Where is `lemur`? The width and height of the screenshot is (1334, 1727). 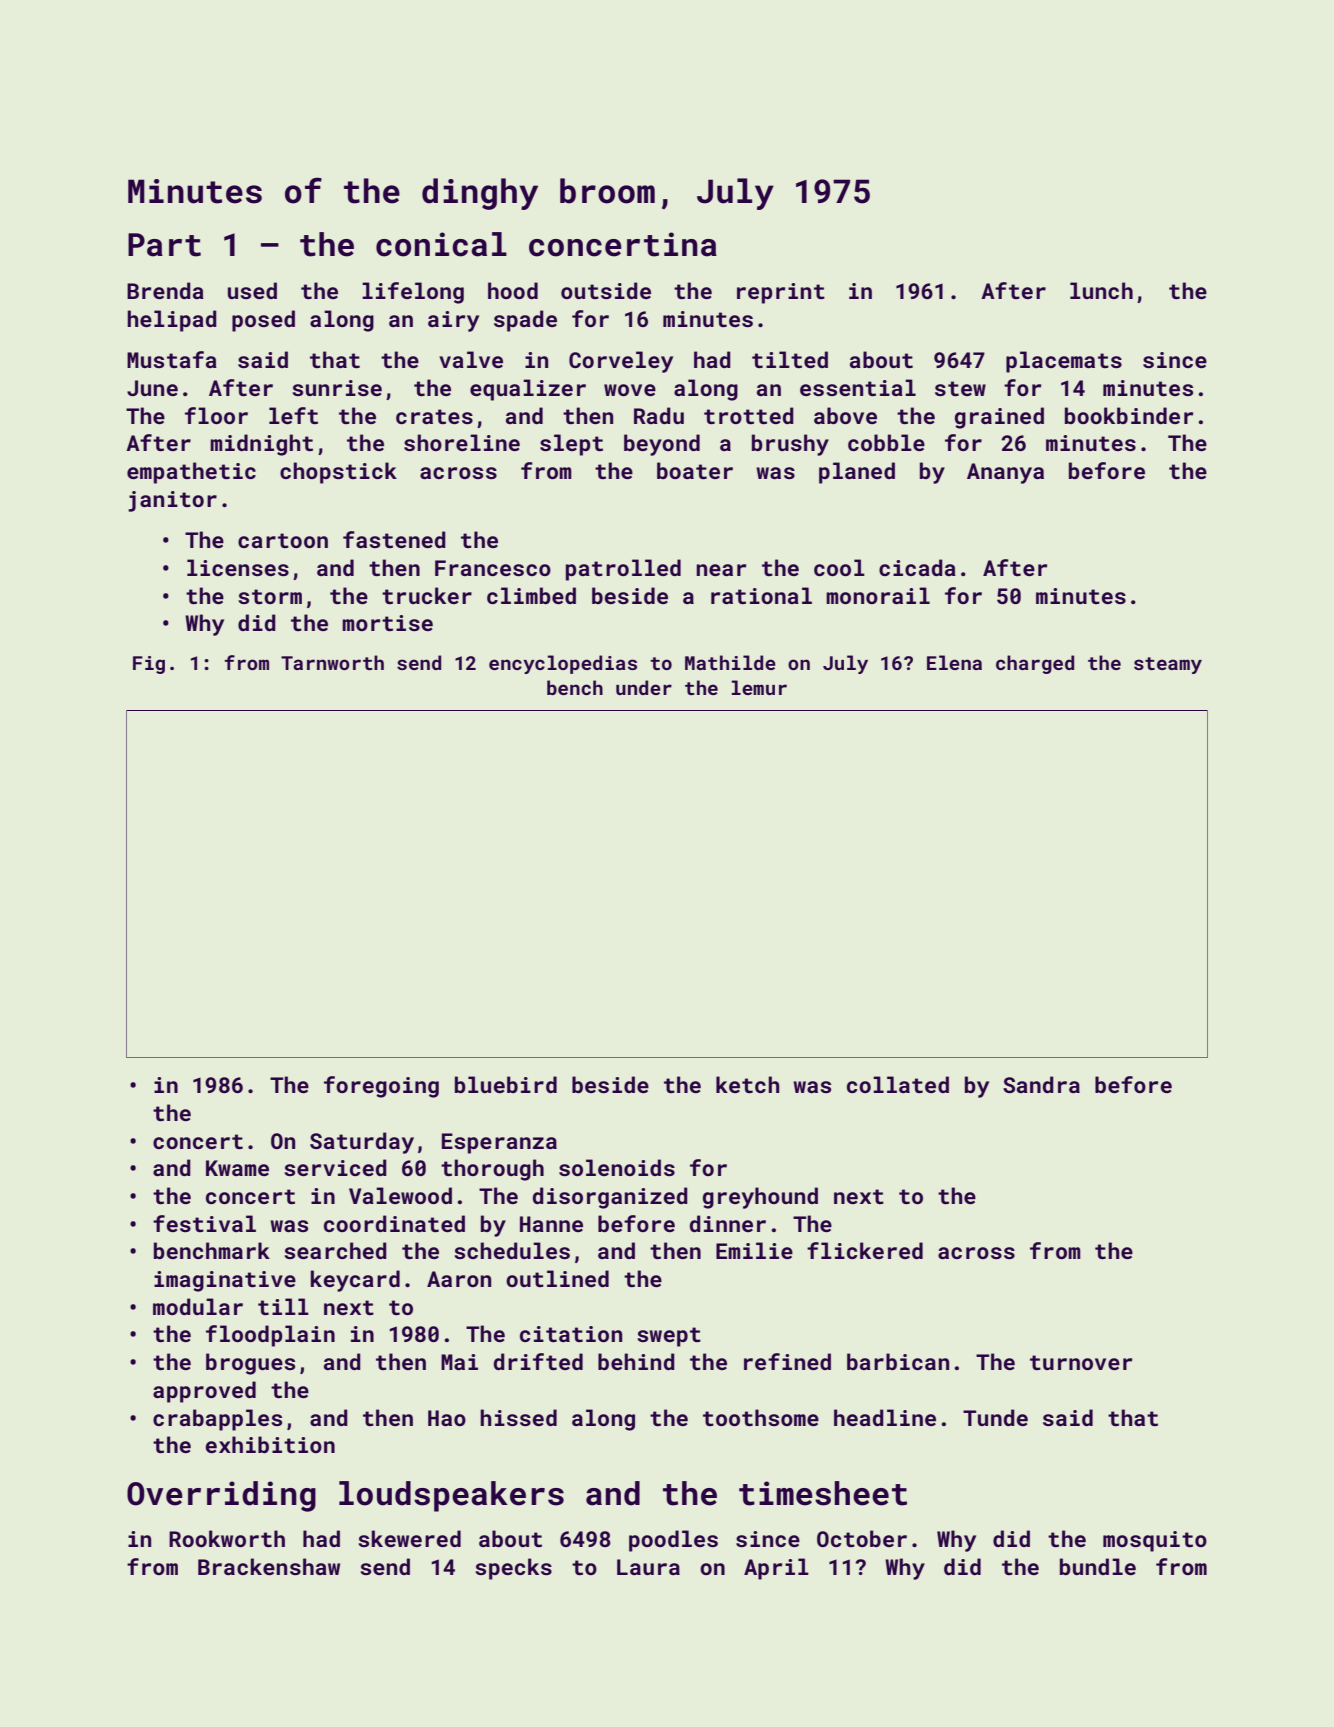 lemur is located at coordinates (759, 687).
